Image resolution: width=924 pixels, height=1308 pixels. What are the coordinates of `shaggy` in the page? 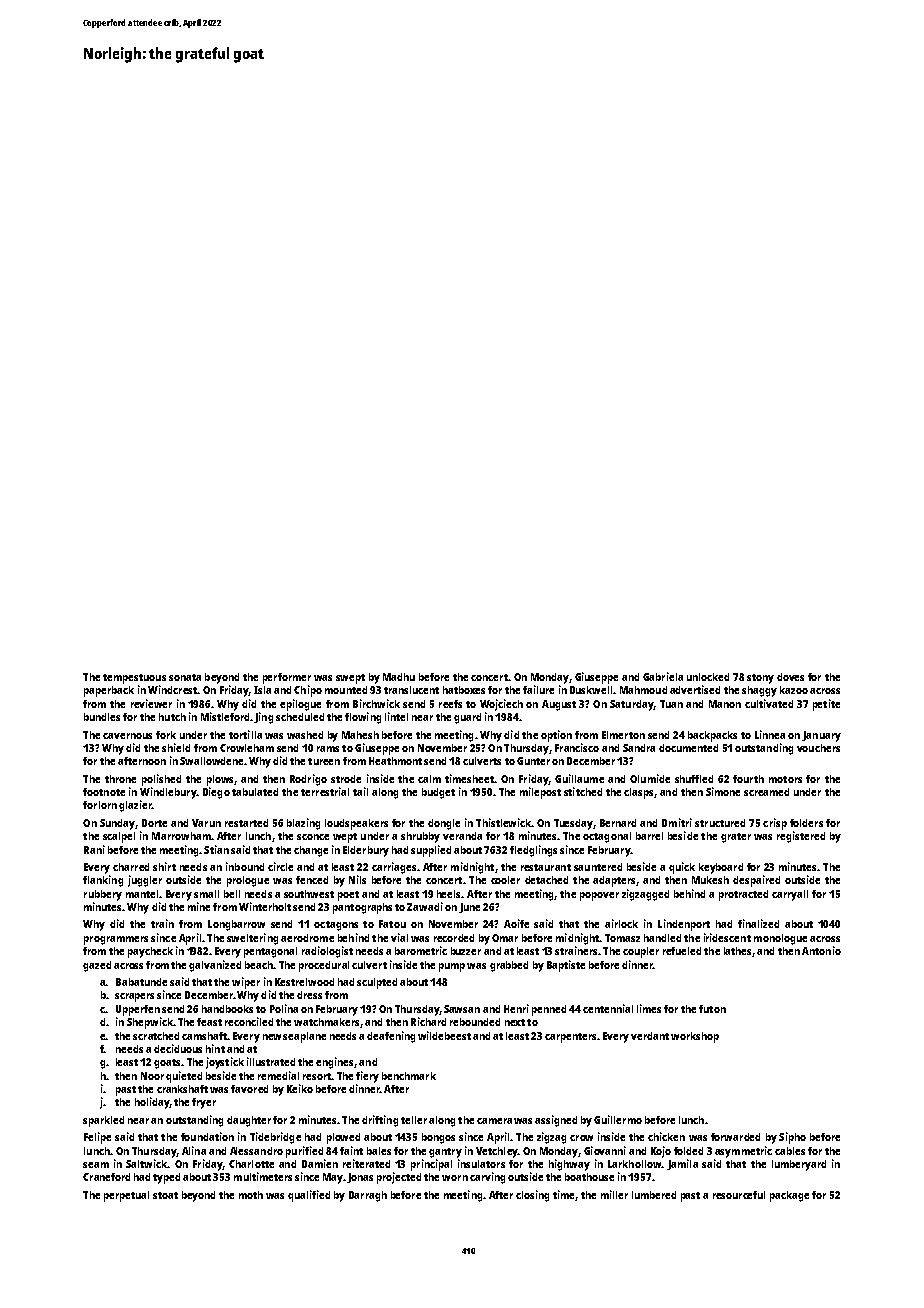 It's located at (759, 691).
